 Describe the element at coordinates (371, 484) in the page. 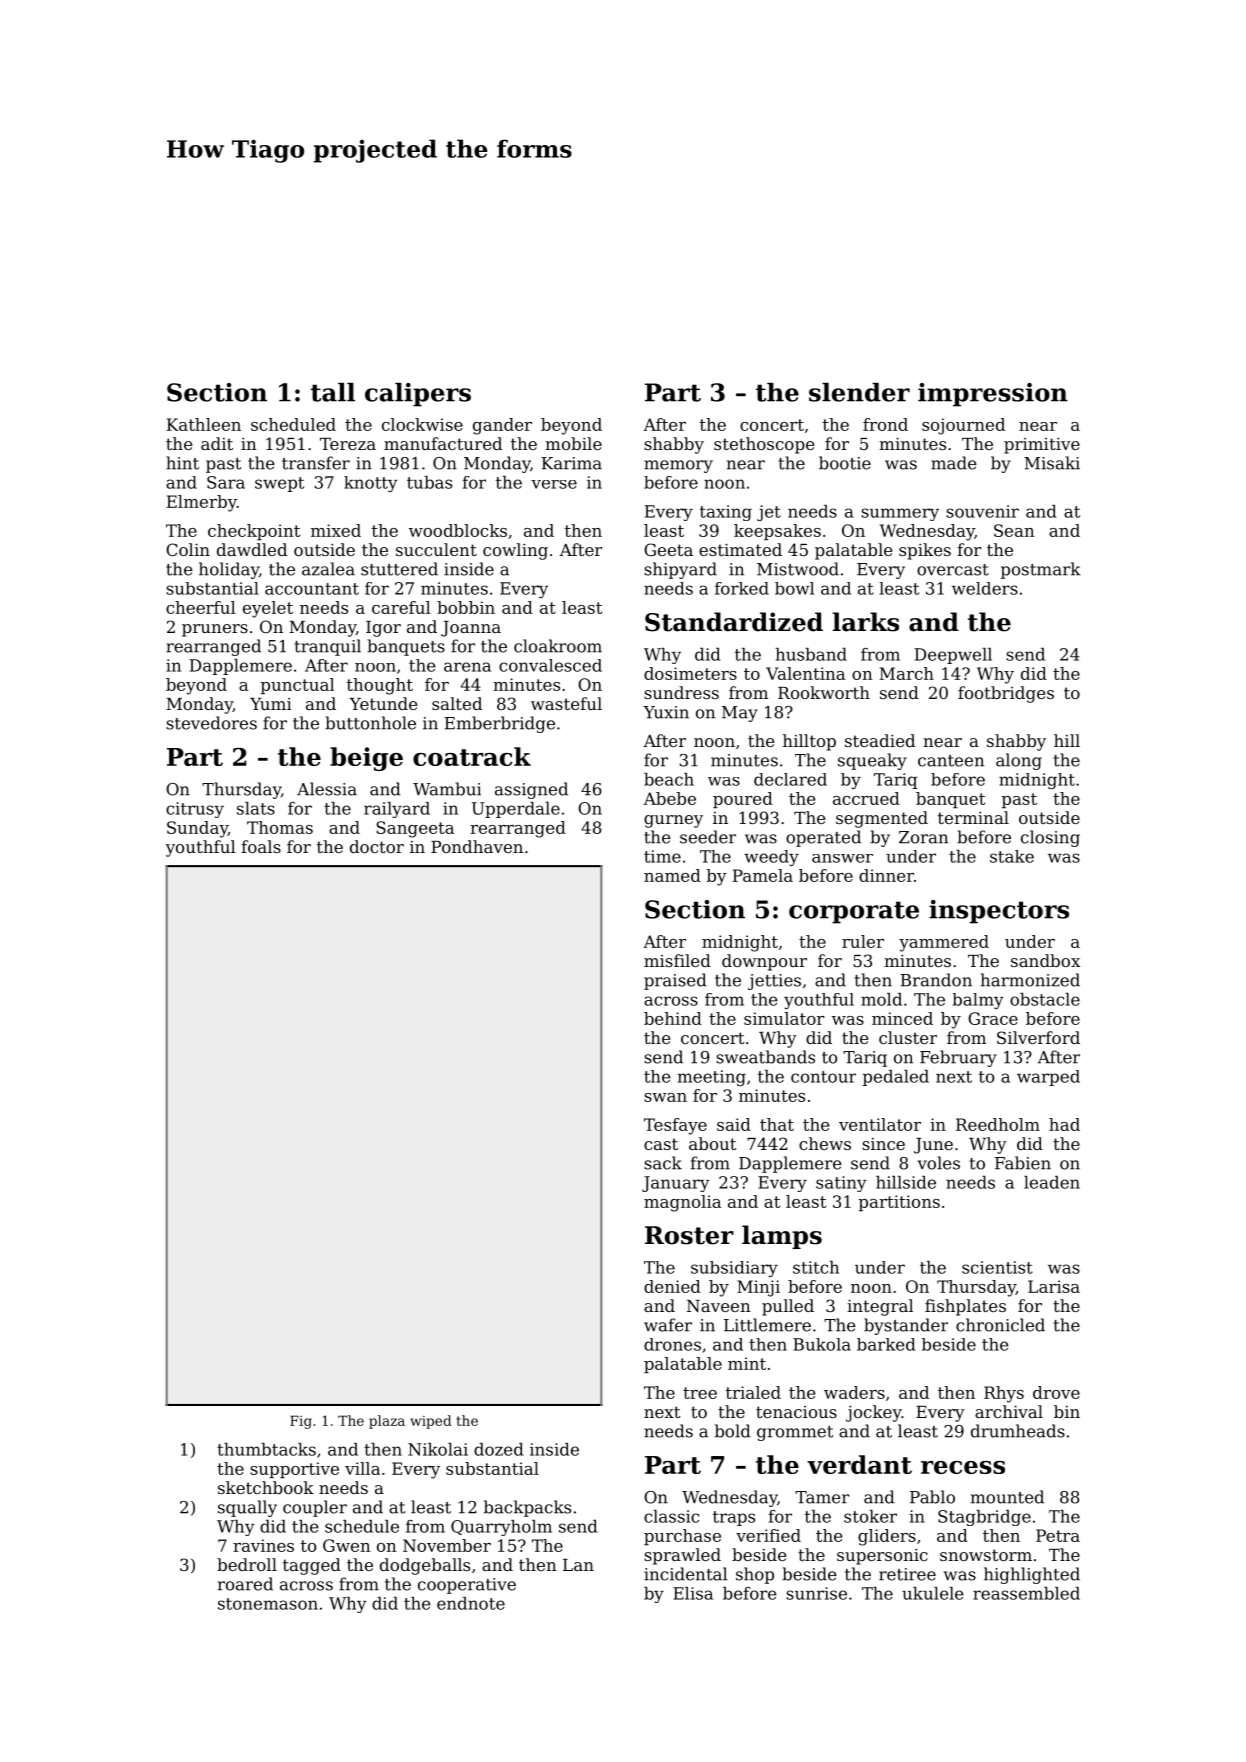

I see `knotty` at that location.
